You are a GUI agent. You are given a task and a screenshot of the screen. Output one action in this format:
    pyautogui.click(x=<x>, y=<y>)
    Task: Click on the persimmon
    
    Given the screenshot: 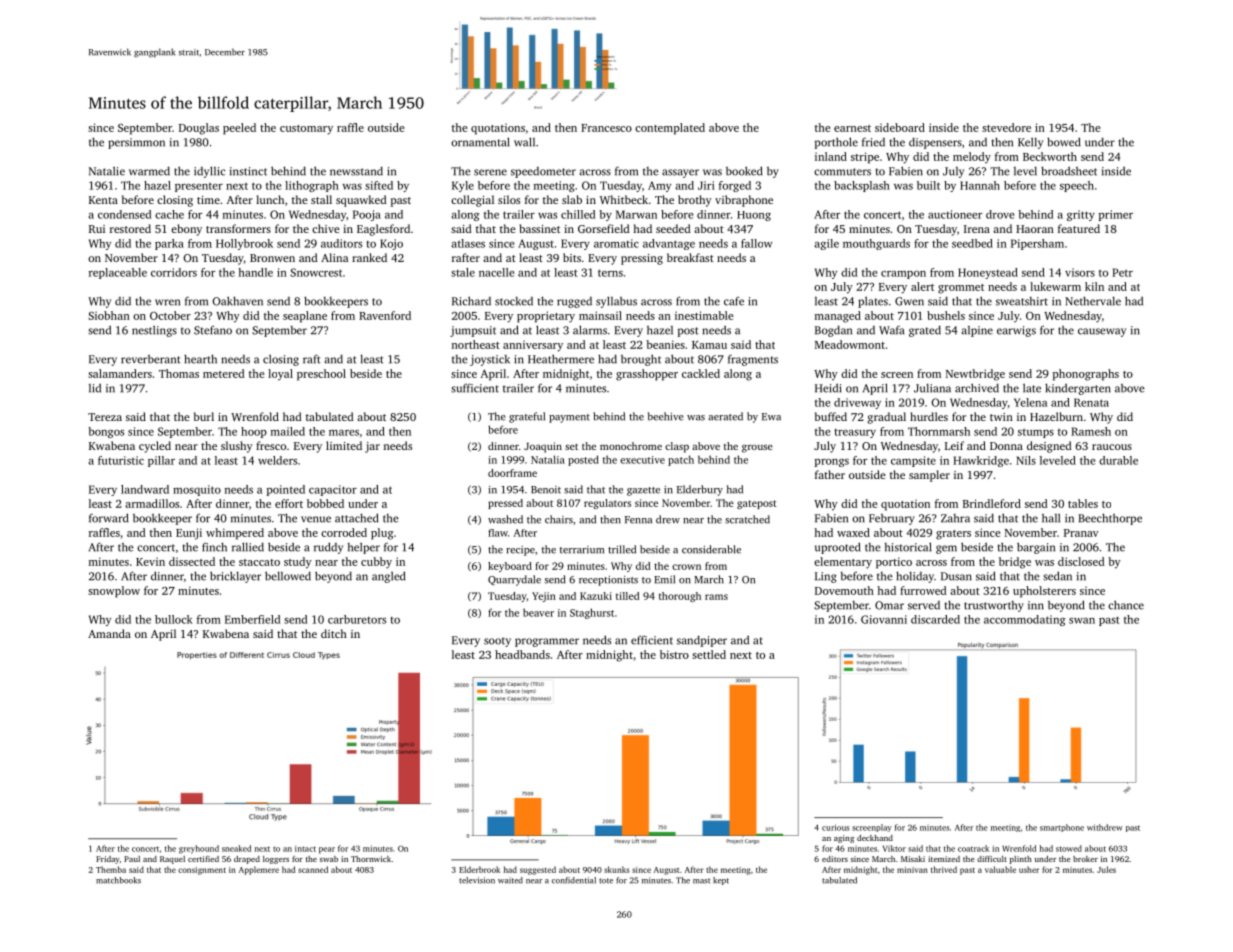 What is the action you would take?
    pyautogui.click(x=136, y=143)
